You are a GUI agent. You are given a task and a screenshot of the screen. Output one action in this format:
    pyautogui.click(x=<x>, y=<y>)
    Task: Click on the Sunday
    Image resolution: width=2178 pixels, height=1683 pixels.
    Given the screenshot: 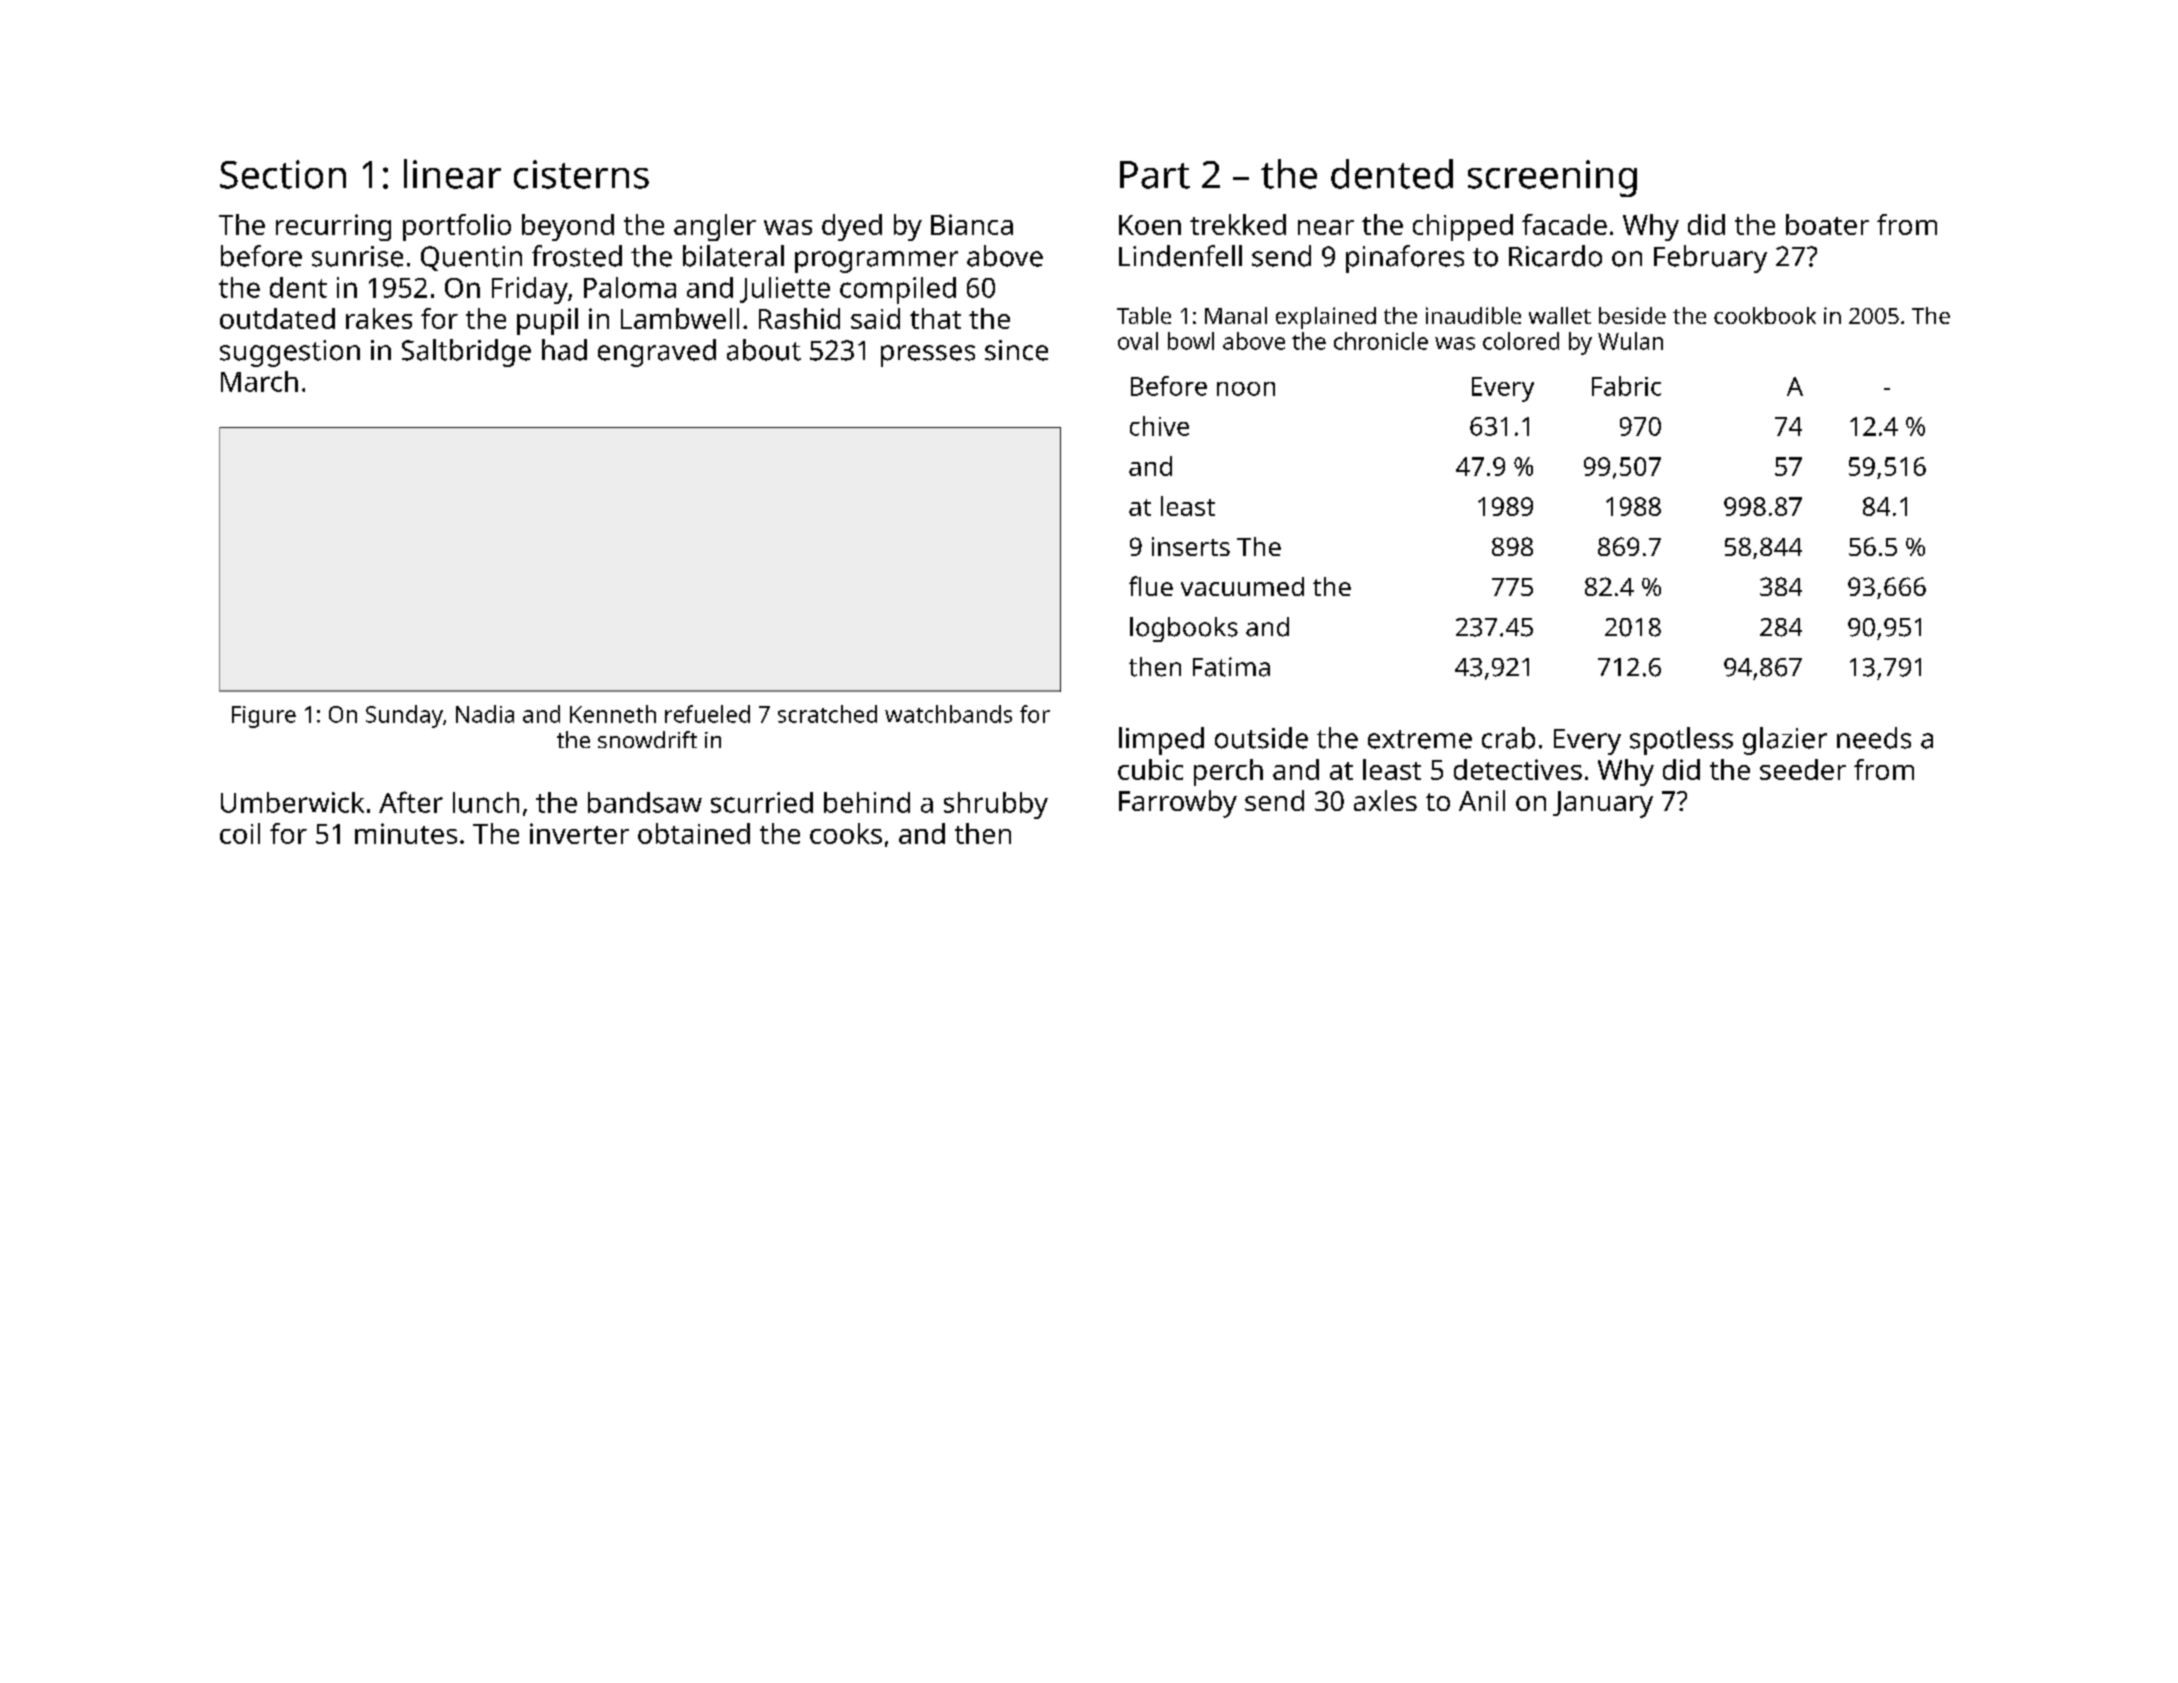 What is the action you would take?
    pyautogui.click(x=404, y=716)
